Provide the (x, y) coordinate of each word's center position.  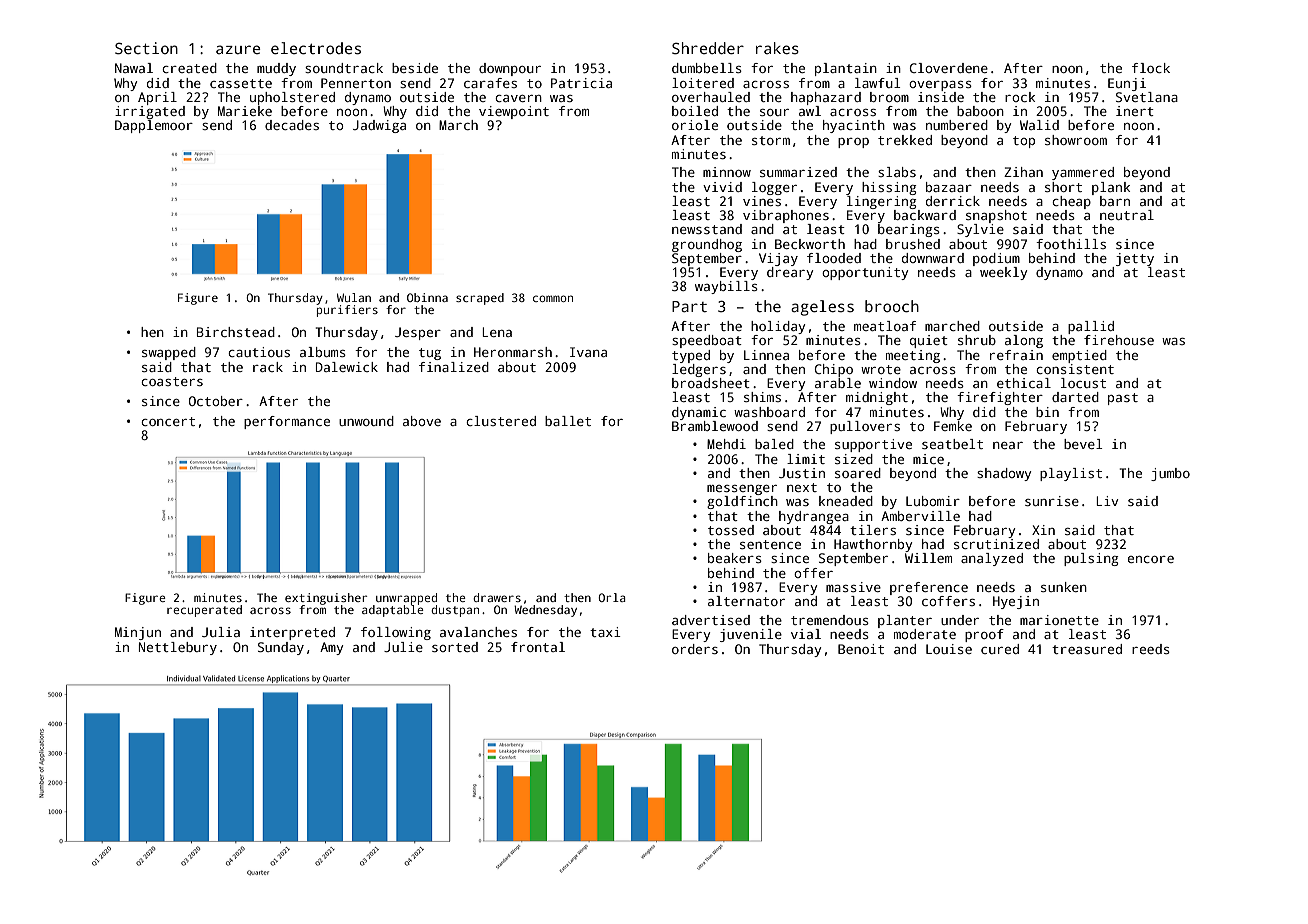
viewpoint (514, 112)
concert (168, 421)
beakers (735, 558)
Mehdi (726, 444)
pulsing (1091, 559)
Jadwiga (379, 126)
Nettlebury (178, 648)
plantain (846, 69)
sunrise (1052, 501)
